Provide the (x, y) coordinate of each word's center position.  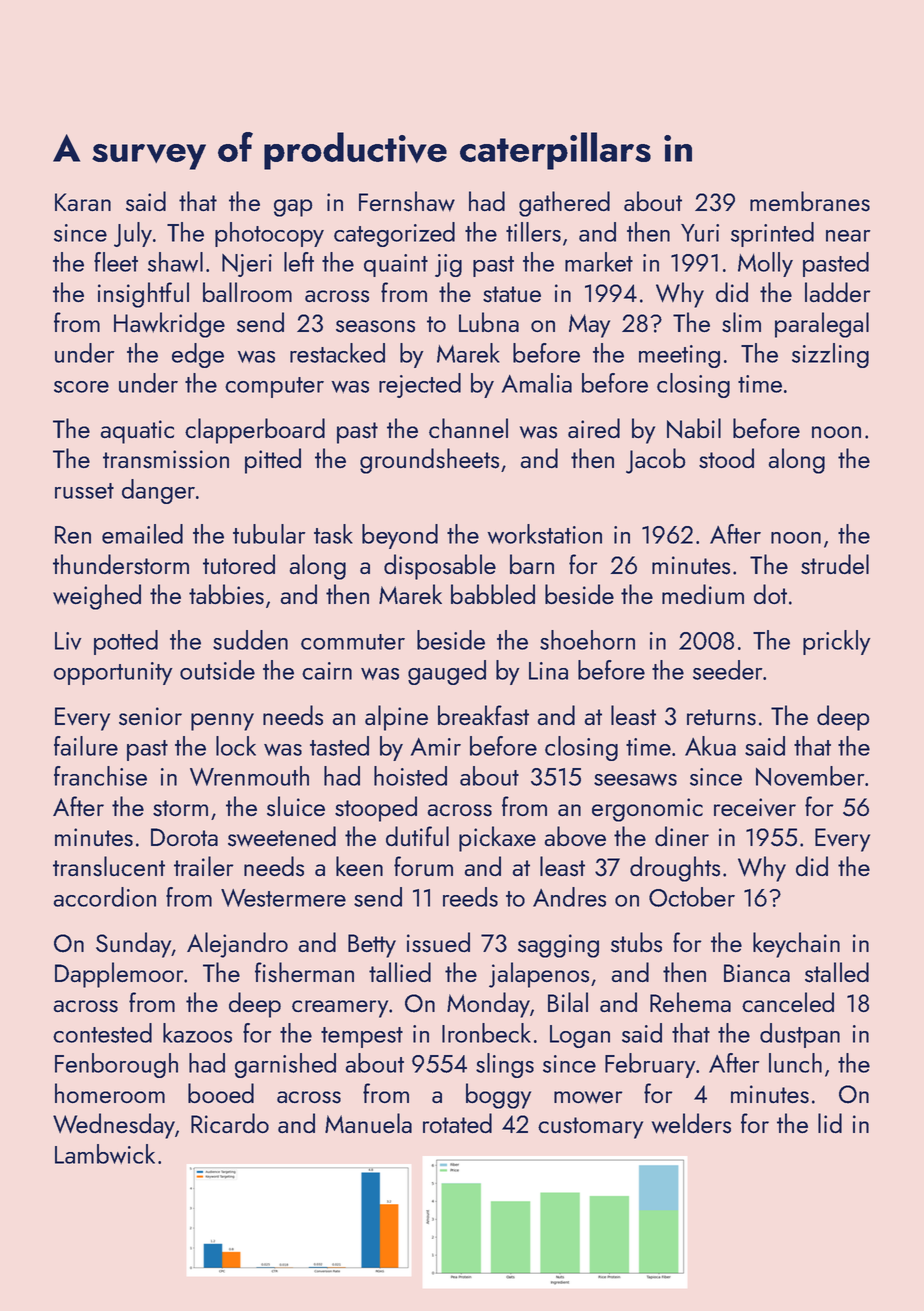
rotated (457, 1123)
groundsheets (429, 461)
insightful (143, 295)
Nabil (694, 428)
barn (532, 564)
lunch (795, 1063)
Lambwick (105, 1154)
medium (703, 594)
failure (86, 746)
